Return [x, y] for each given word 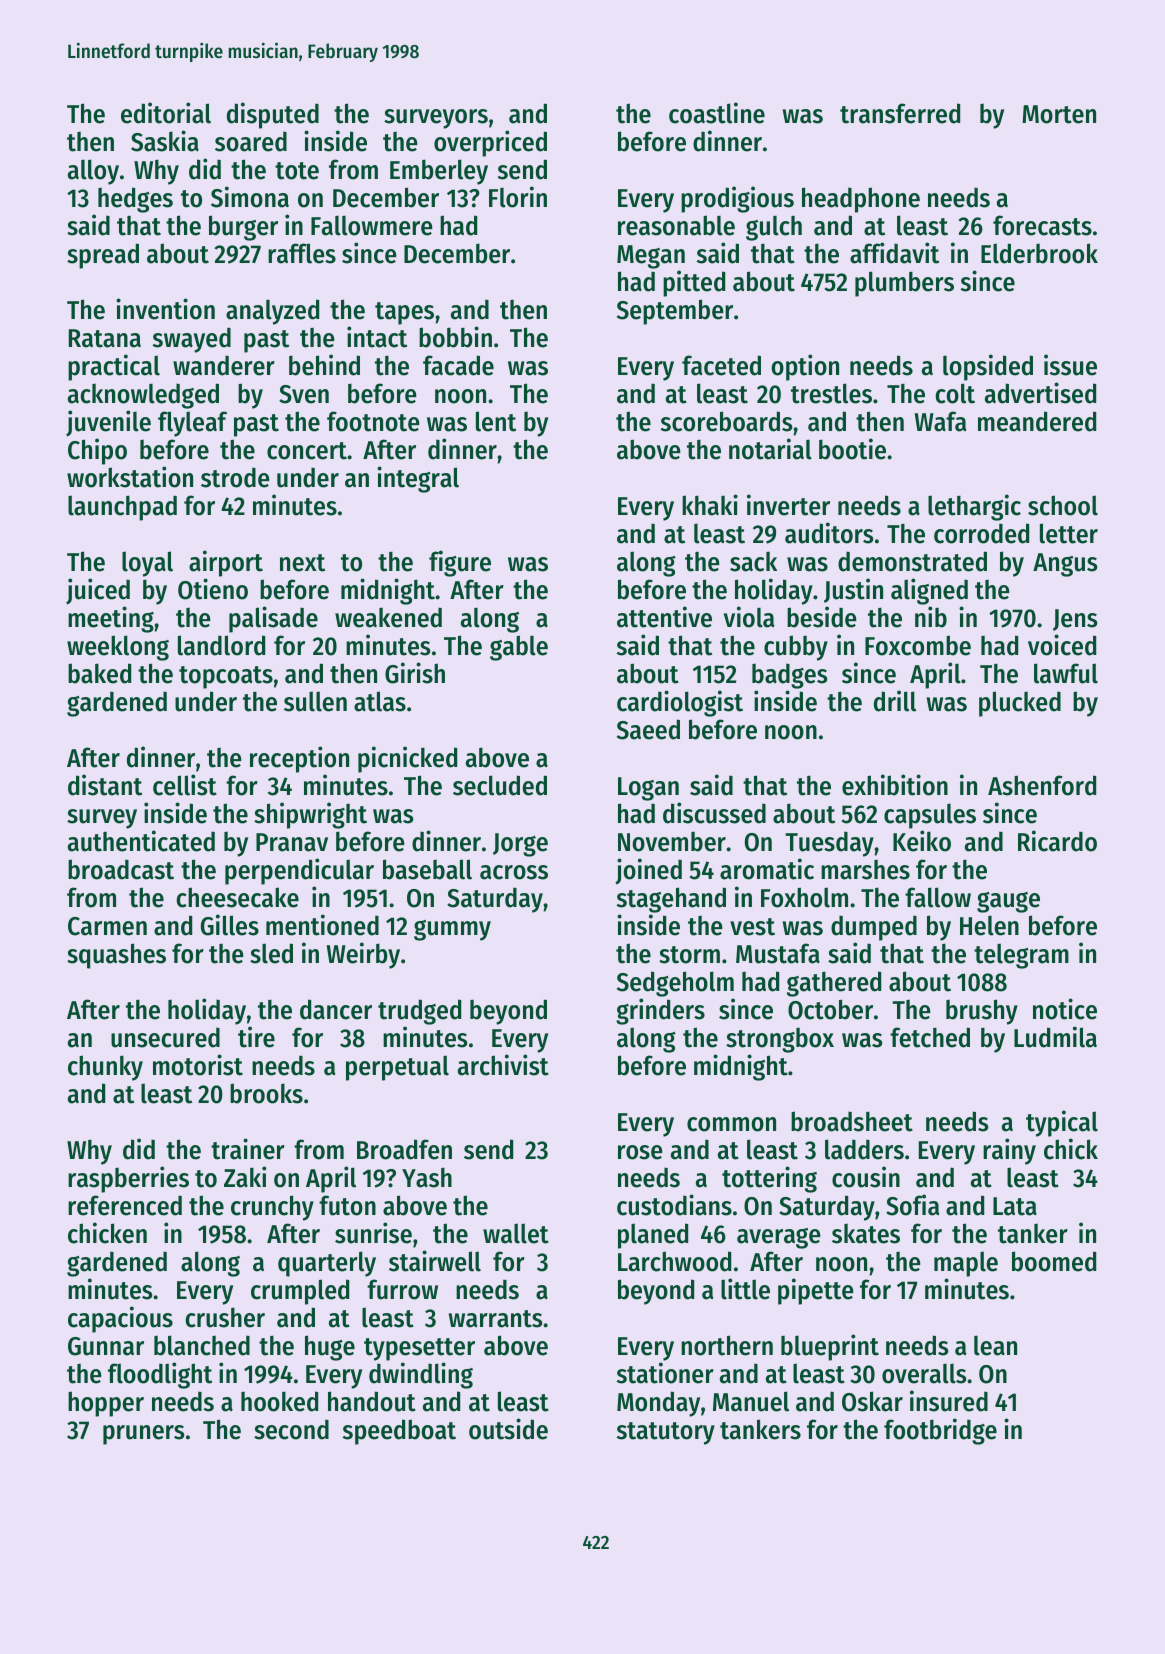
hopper [106, 1404]
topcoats [226, 677]
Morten [1059, 114]
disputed [273, 115]
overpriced [490, 143]
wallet [516, 1233]
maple [966, 1264]
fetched [930, 1037]
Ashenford [1042, 785]
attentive [664, 617]
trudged [419, 1012]
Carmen [107, 926]
